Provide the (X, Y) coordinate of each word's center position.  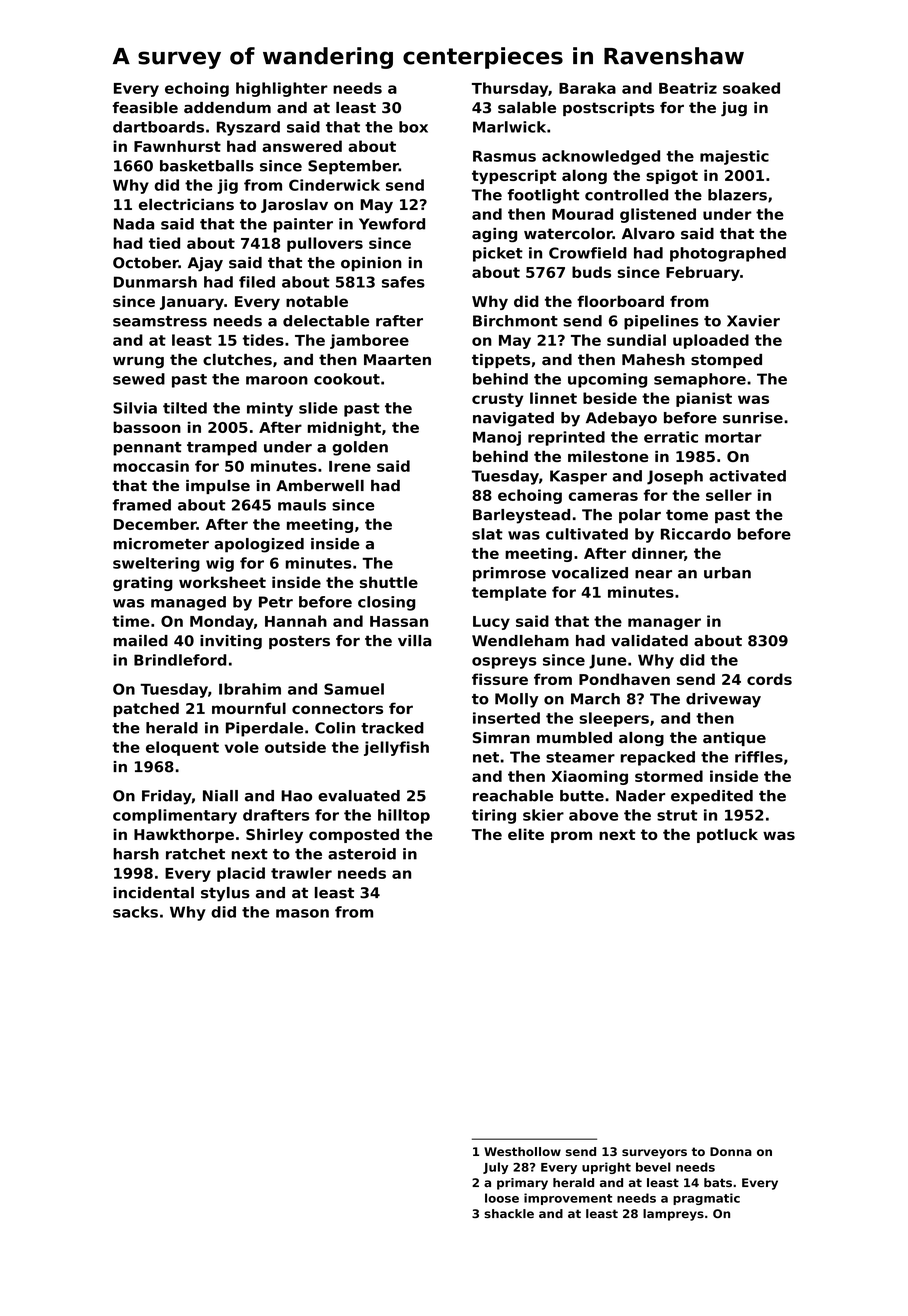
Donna (731, 1151)
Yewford (392, 224)
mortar (733, 437)
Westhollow (522, 1151)
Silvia (135, 408)
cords (769, 679)
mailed (140, 641)
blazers (737, 195)
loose (502, 1198)
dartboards (158, 127)
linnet (553, 398)
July (495, 1168)
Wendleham (520, 641)
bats (718, 1182)
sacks (135, 912)
